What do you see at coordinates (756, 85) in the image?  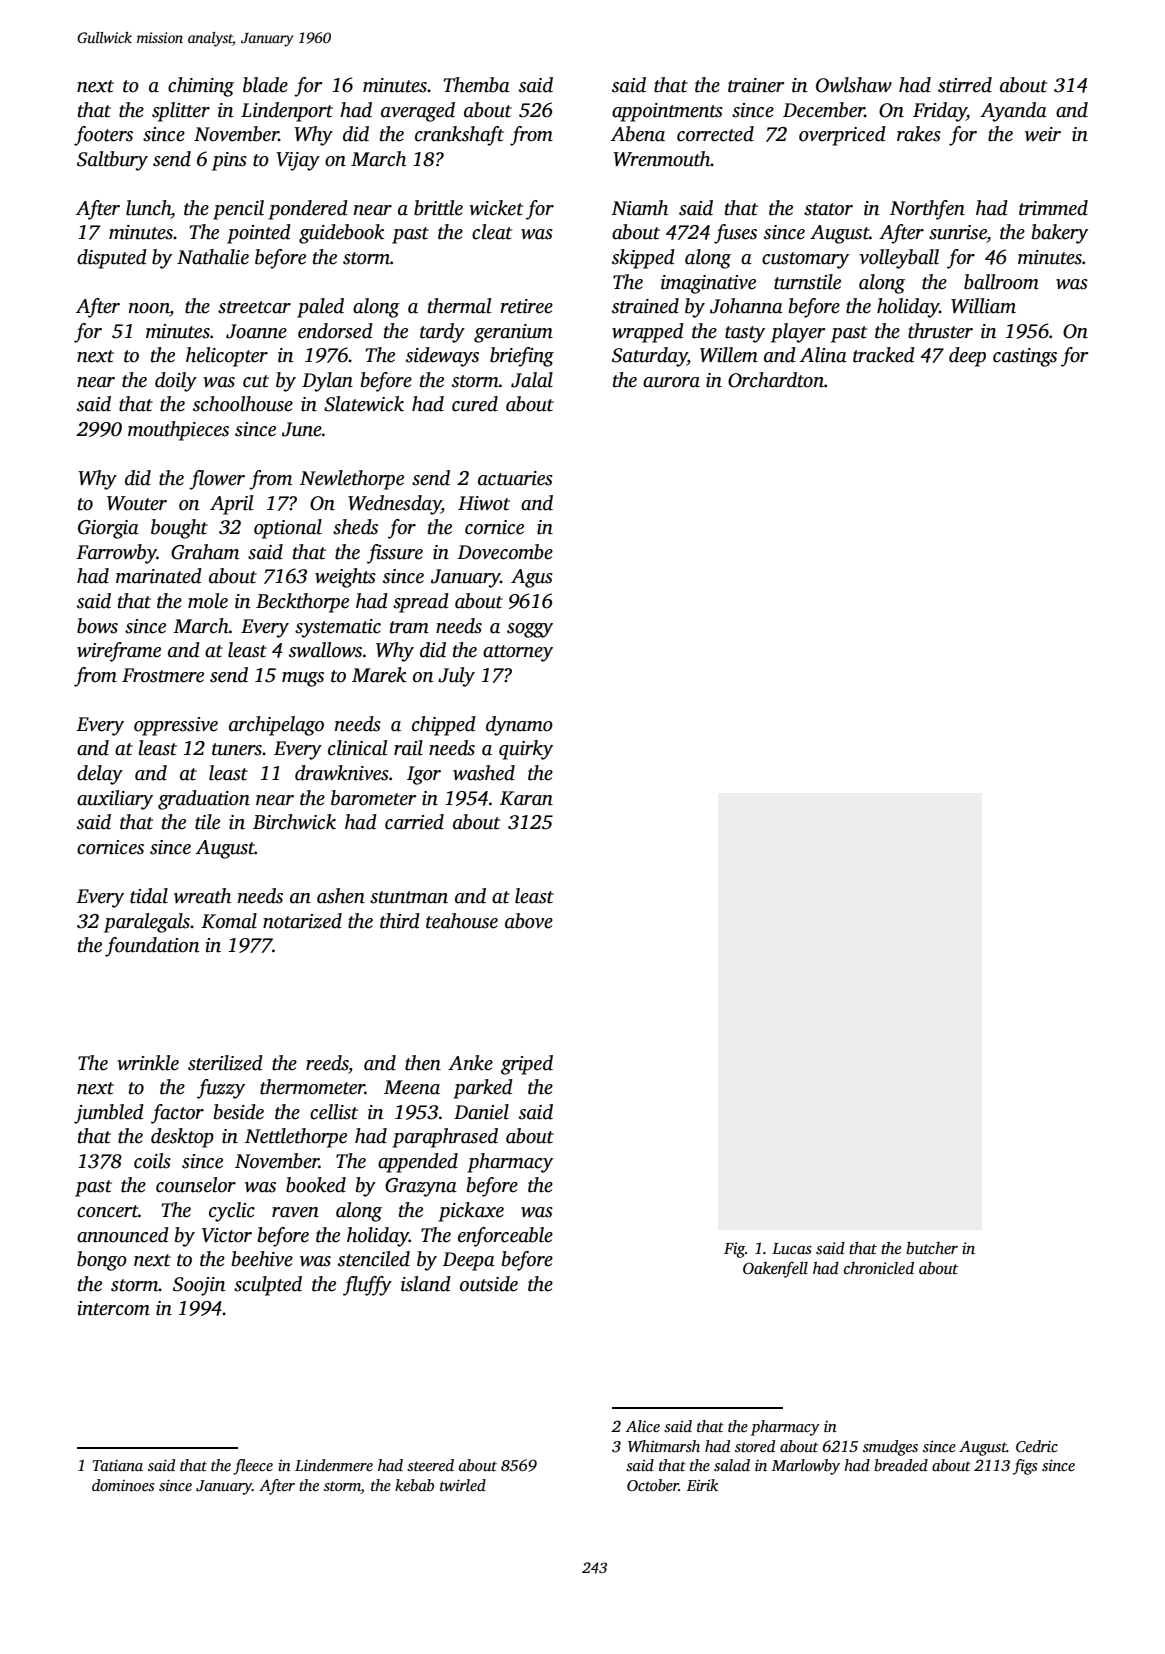 I see `trainer` at bounding box center [756, 85].
